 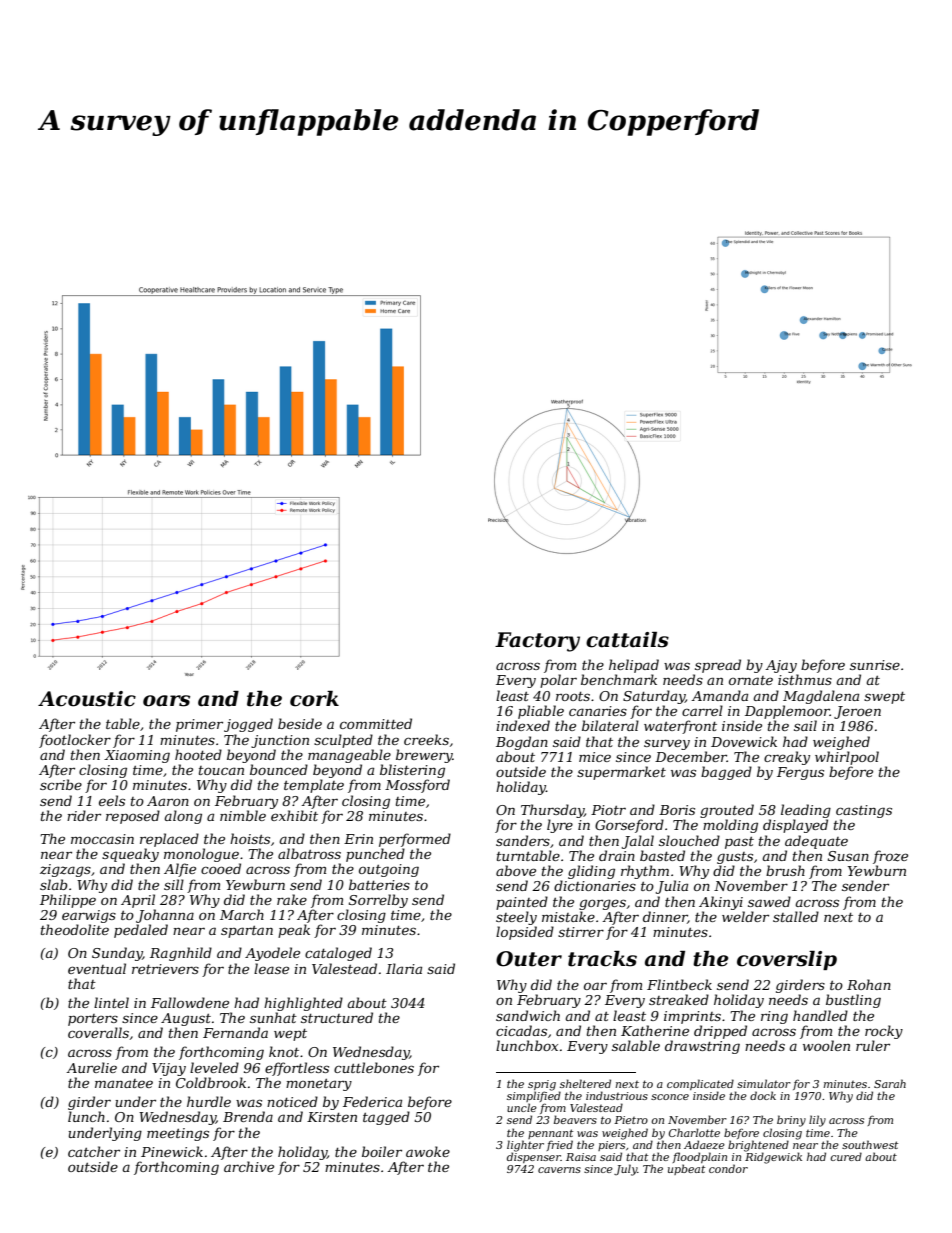 What do you see at coordinates (679, 984) in the screenshot?
I see `Flintbeck` at bounding box center [679, 984].
